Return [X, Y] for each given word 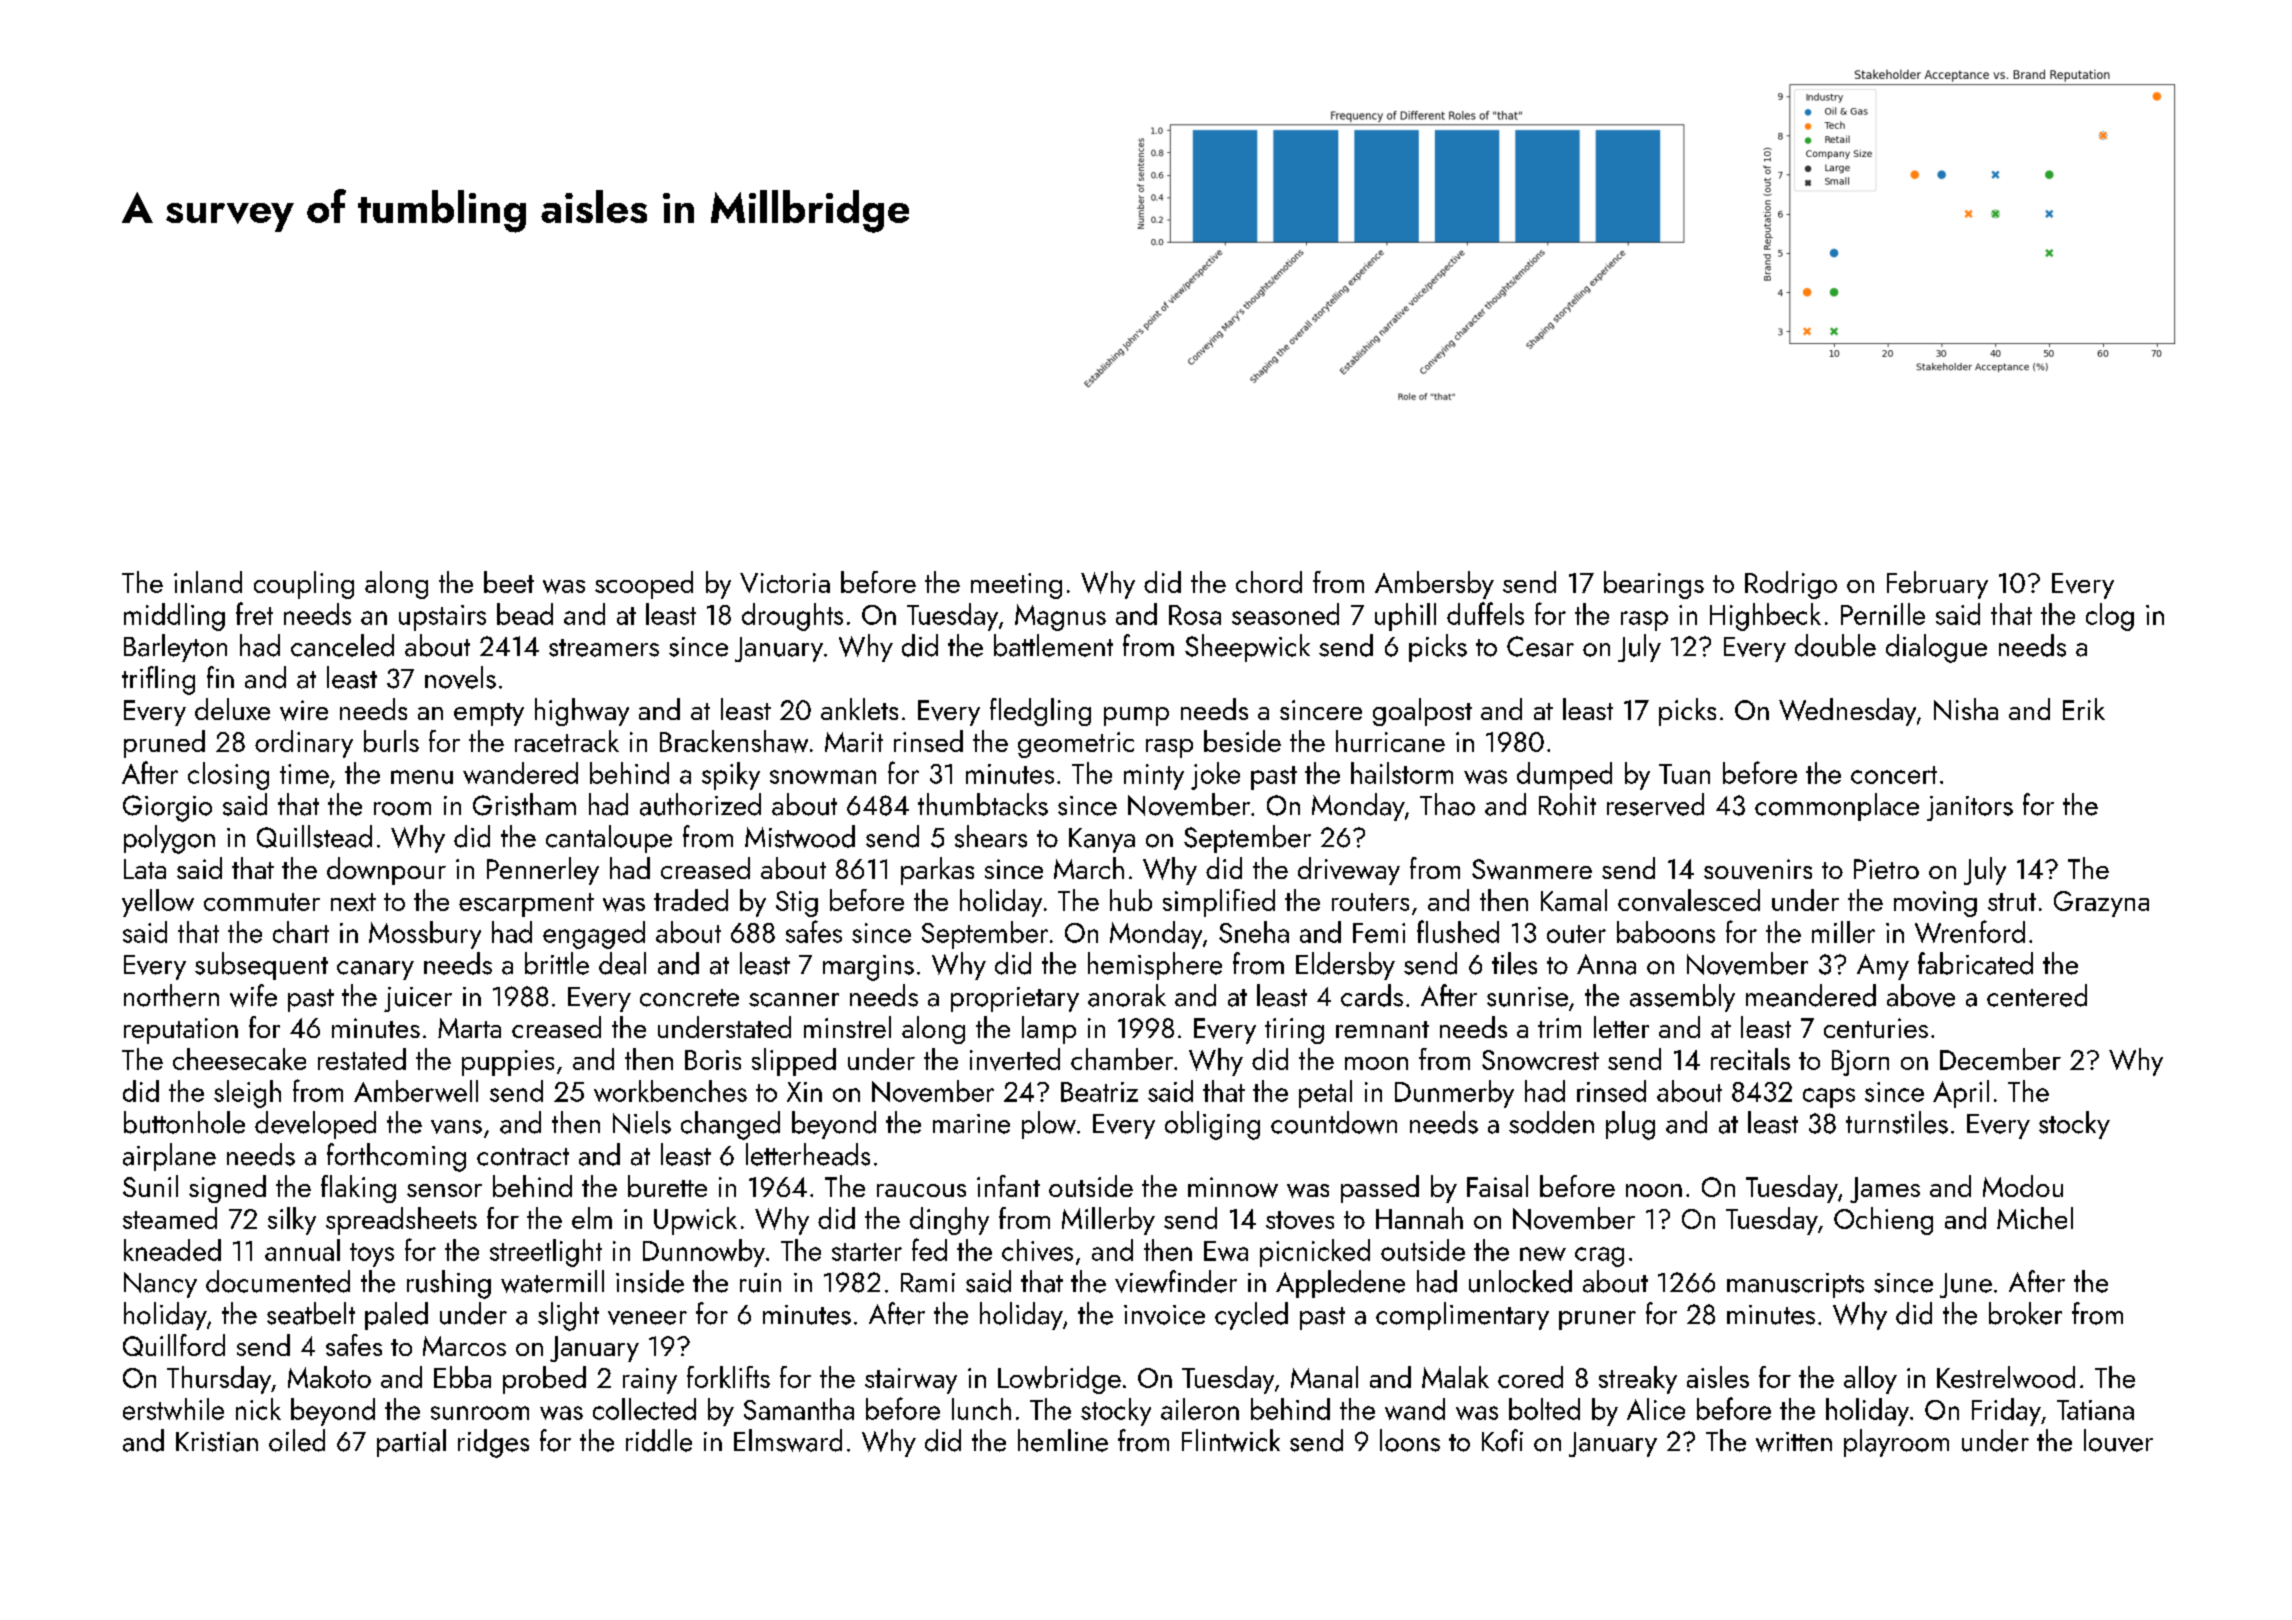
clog [2110, 617]
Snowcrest [1540, 1060]
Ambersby [1434, 585]
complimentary [1462, 1316]
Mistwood [800, 836]
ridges [493, 1443]
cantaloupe [609, 839]
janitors [1970, 808]
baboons [1666, 932]
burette [667, 1186]
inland [208, 582]
